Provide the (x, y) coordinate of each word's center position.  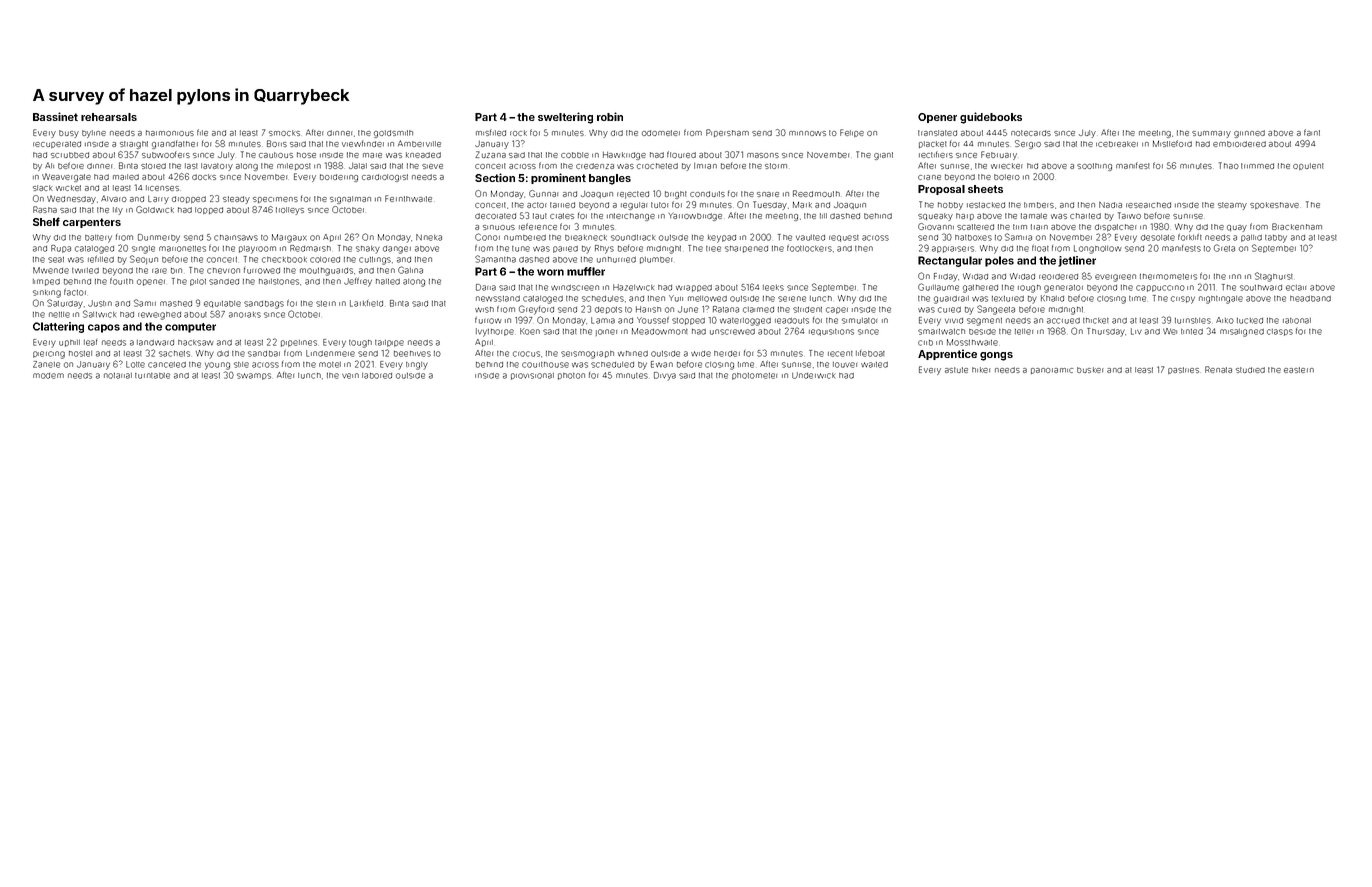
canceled (167, 365)
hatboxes (973, 238)
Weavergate (66, 177)
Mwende (51, 270)
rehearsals (109, 117)
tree (713, 249)
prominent (558, 178)
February (999, 155)
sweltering (565, 118)
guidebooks (991, 118)
